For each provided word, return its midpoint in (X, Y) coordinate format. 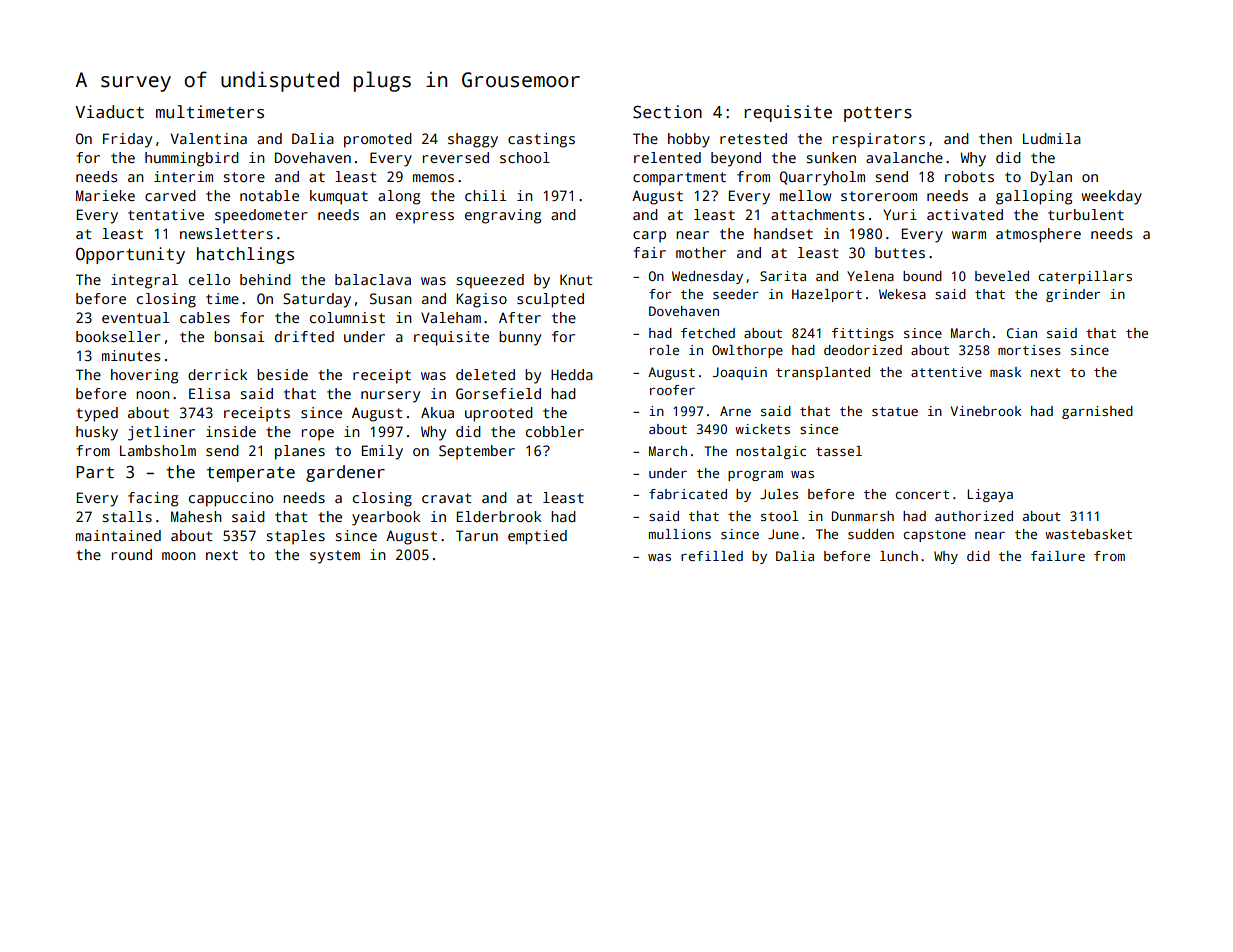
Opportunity (130, 255)
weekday (1112, 197)
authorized (974, 516)
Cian (1022, 333)
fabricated (688, 494)
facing (153, 499)
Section (667, 112)
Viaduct (109, 112)
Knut (576, 279)
